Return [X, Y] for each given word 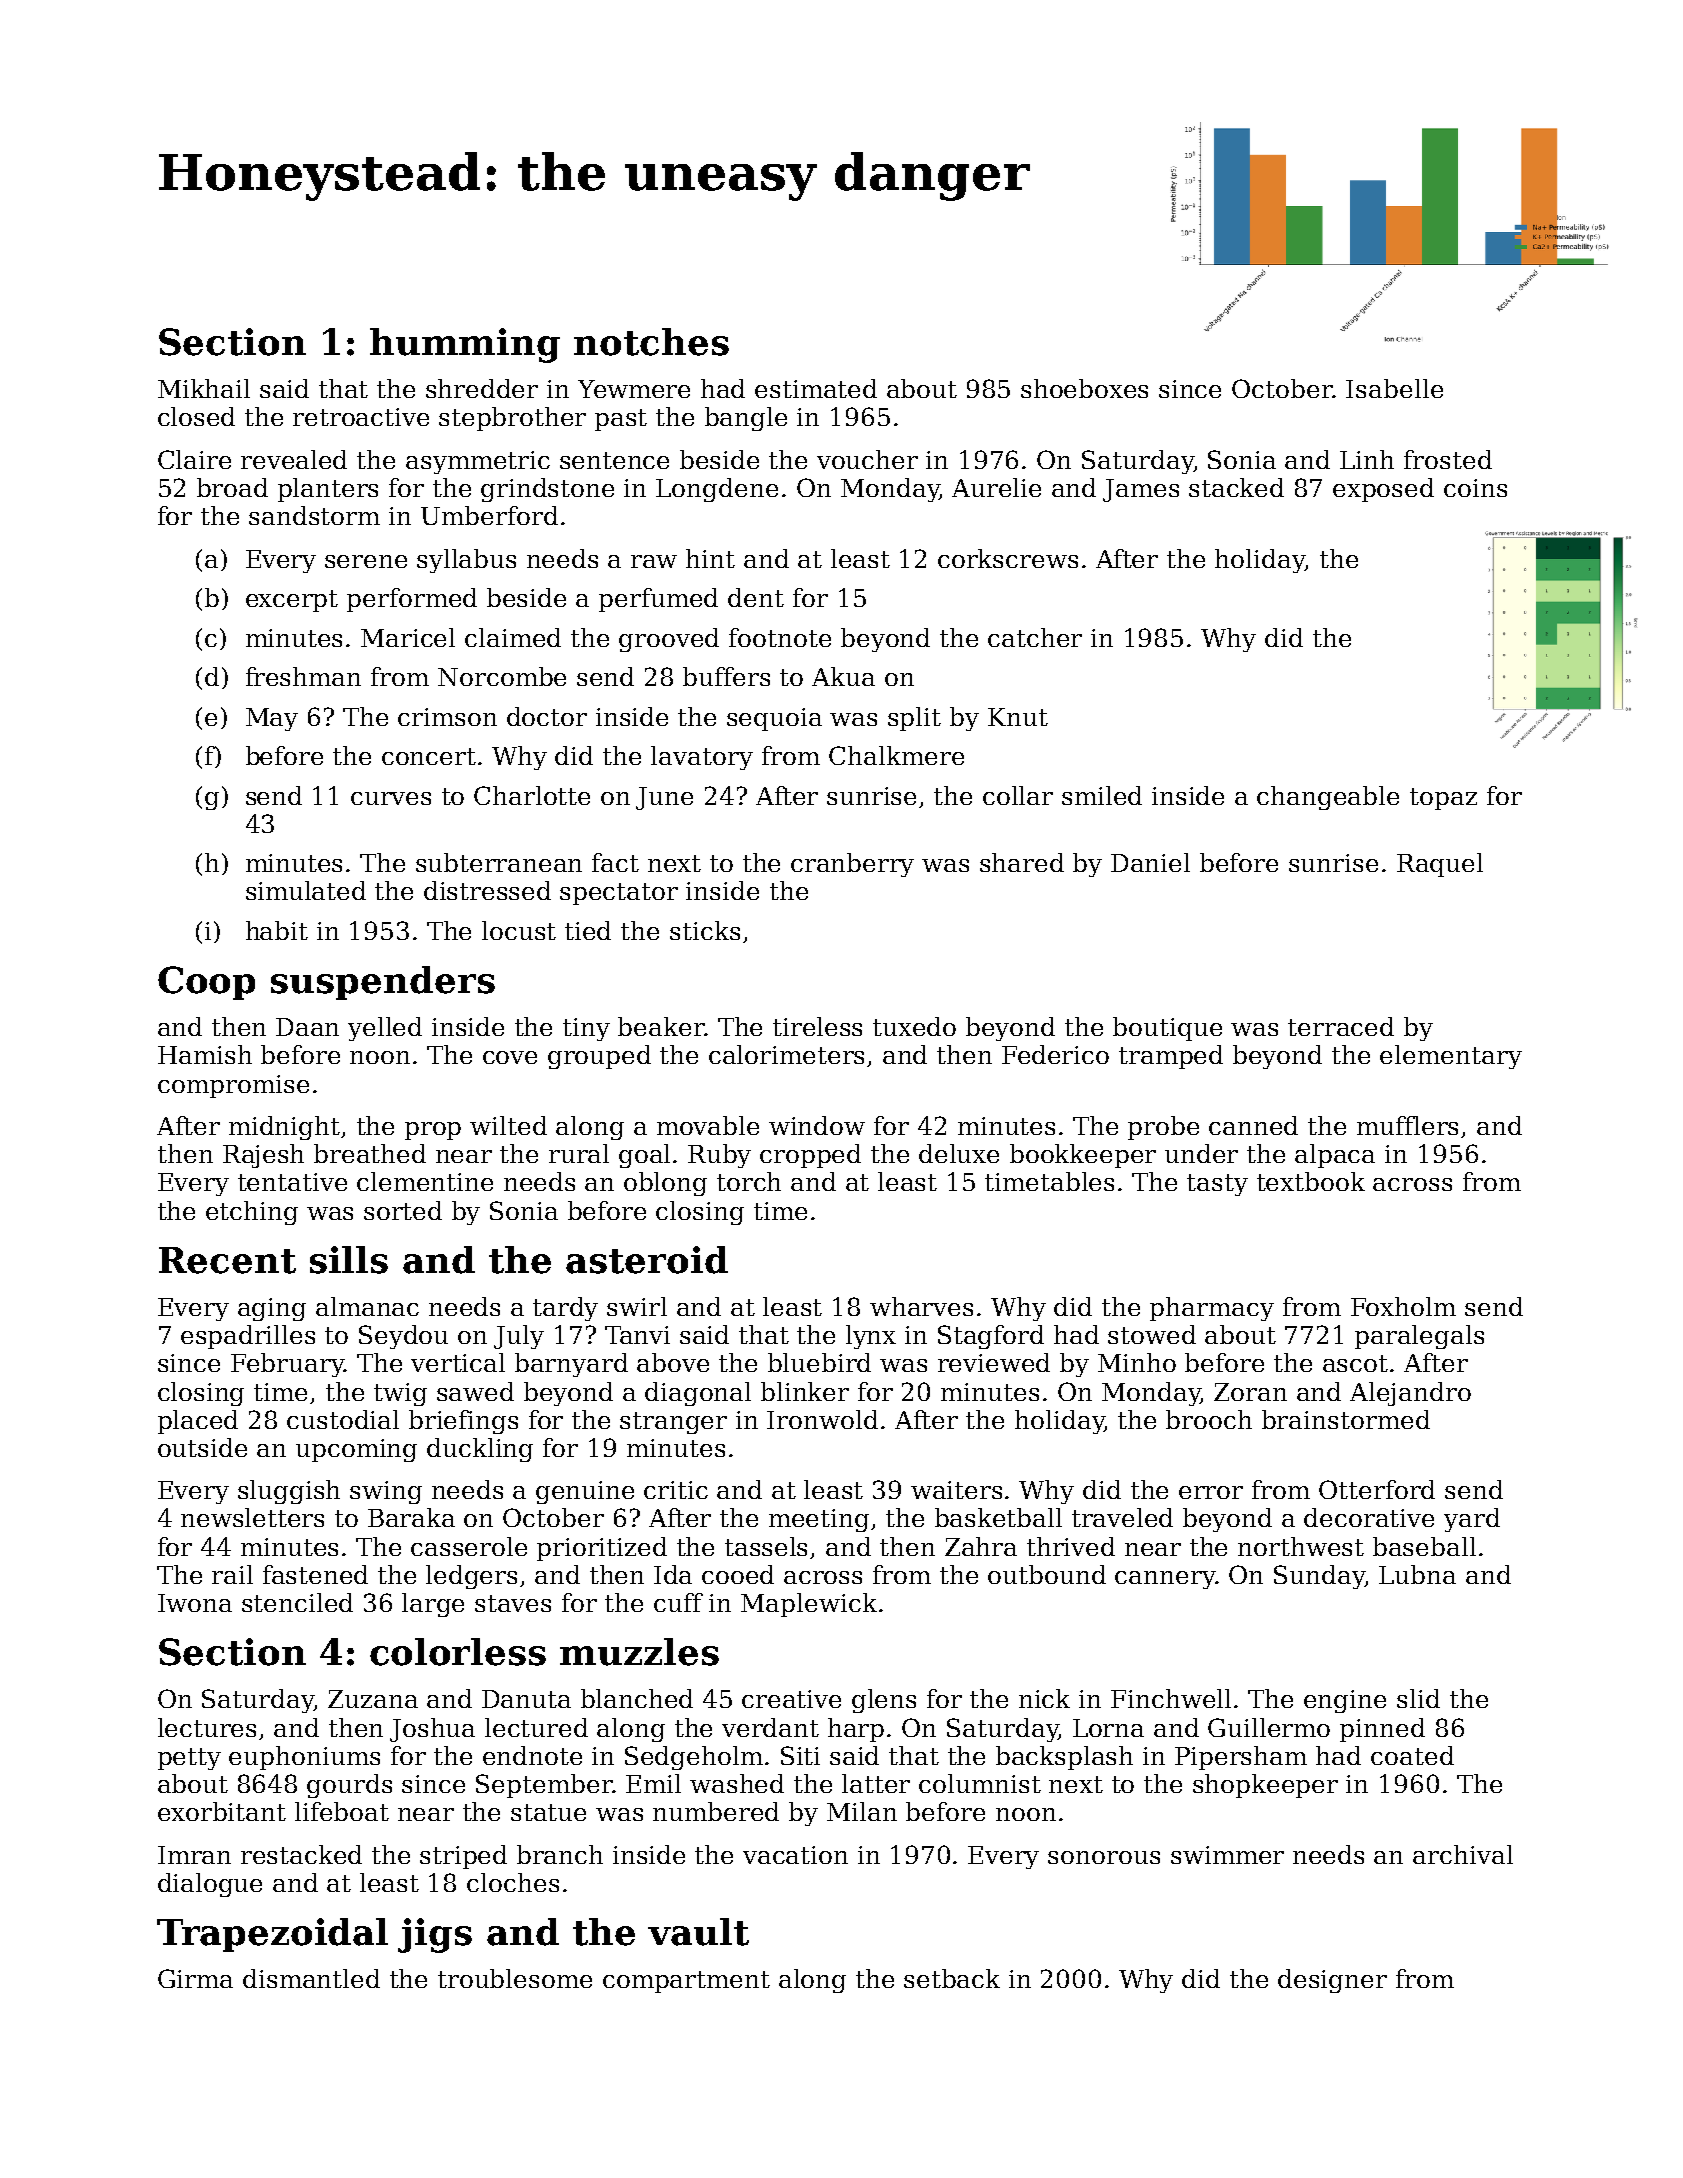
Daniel [1150, 862]
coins [1475, 488]
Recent [227, 1260]
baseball [1424, 1546]
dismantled [311, 1978]
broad [232, 487]
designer [1332, 1981]
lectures [207, 1727]
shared [1022, 862]
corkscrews [1008, 558]
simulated [306, 890]
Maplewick [809, 1605]
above [673, 1362]
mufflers [1407, 1125]
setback [952, 1978]
